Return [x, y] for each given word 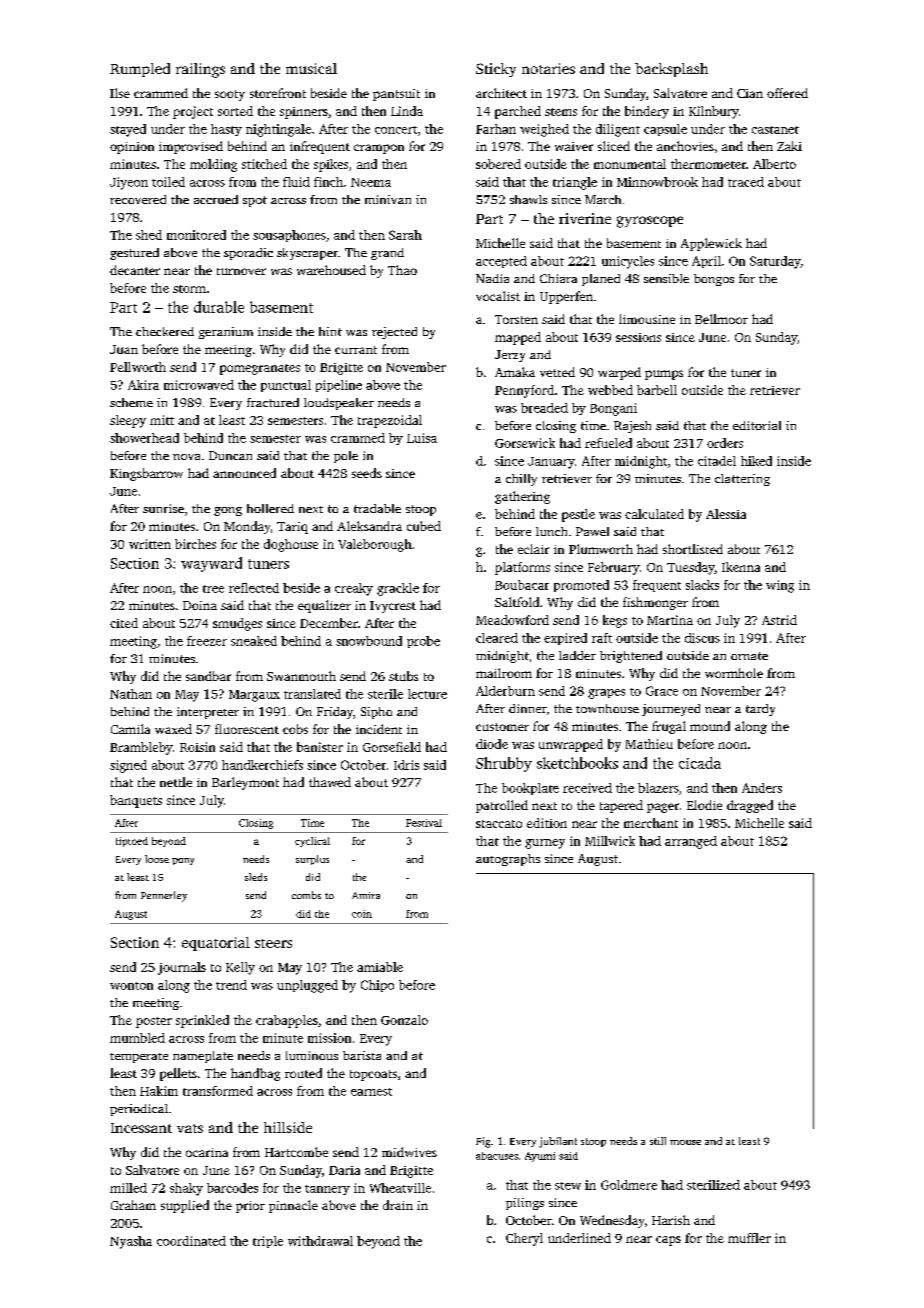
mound [710, 726]
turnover [241, 271]
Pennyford [524, 391]
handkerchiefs [262, 765]
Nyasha [131, 1242]
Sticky [496, 70]
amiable [380, 967]
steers [273, 943]
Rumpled [140, 70]
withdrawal [320, 1241]
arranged [691, 842]
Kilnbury [714, 112]
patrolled [502, 806]
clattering [742, 480]
